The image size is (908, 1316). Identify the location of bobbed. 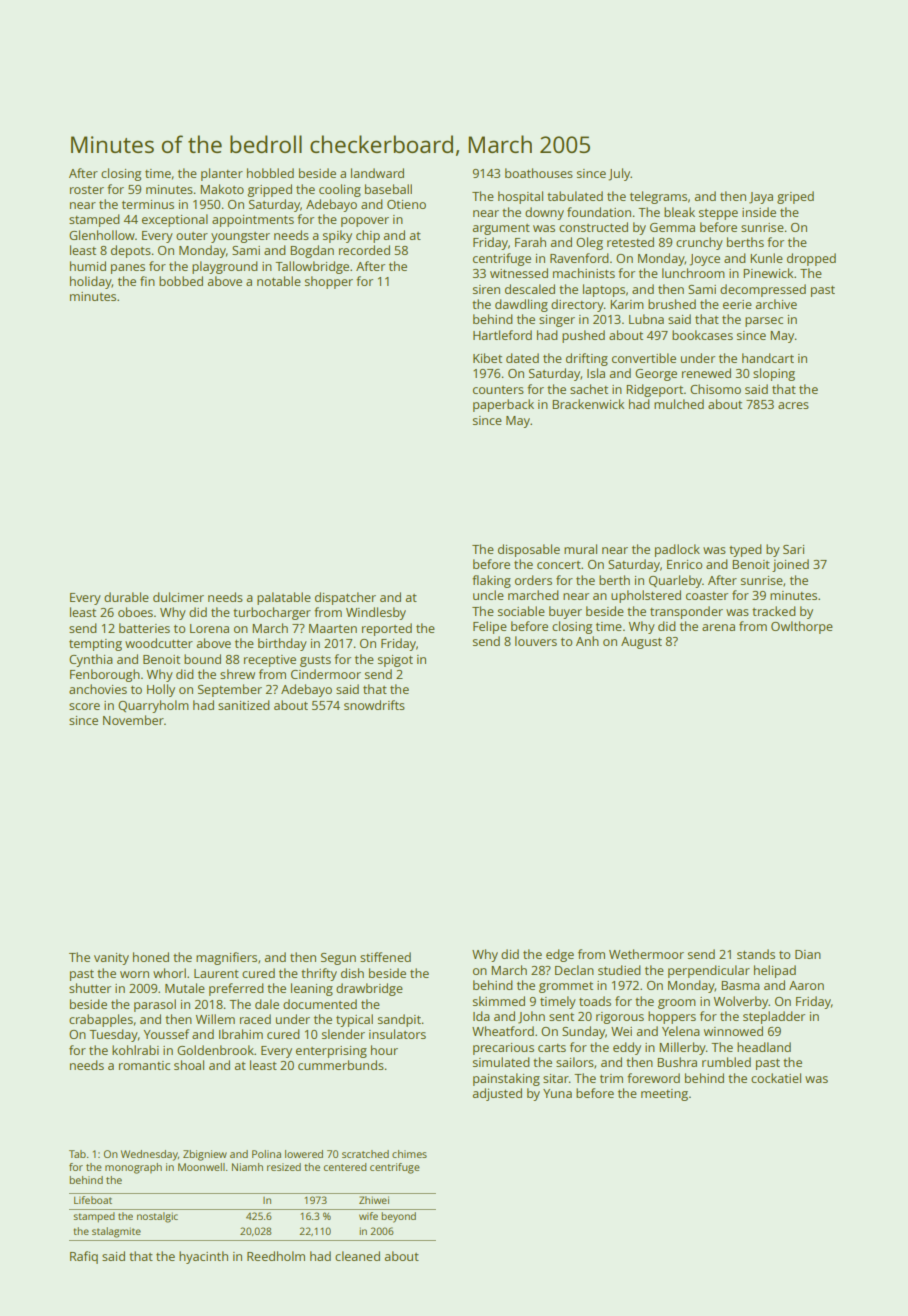
(181, 281).
